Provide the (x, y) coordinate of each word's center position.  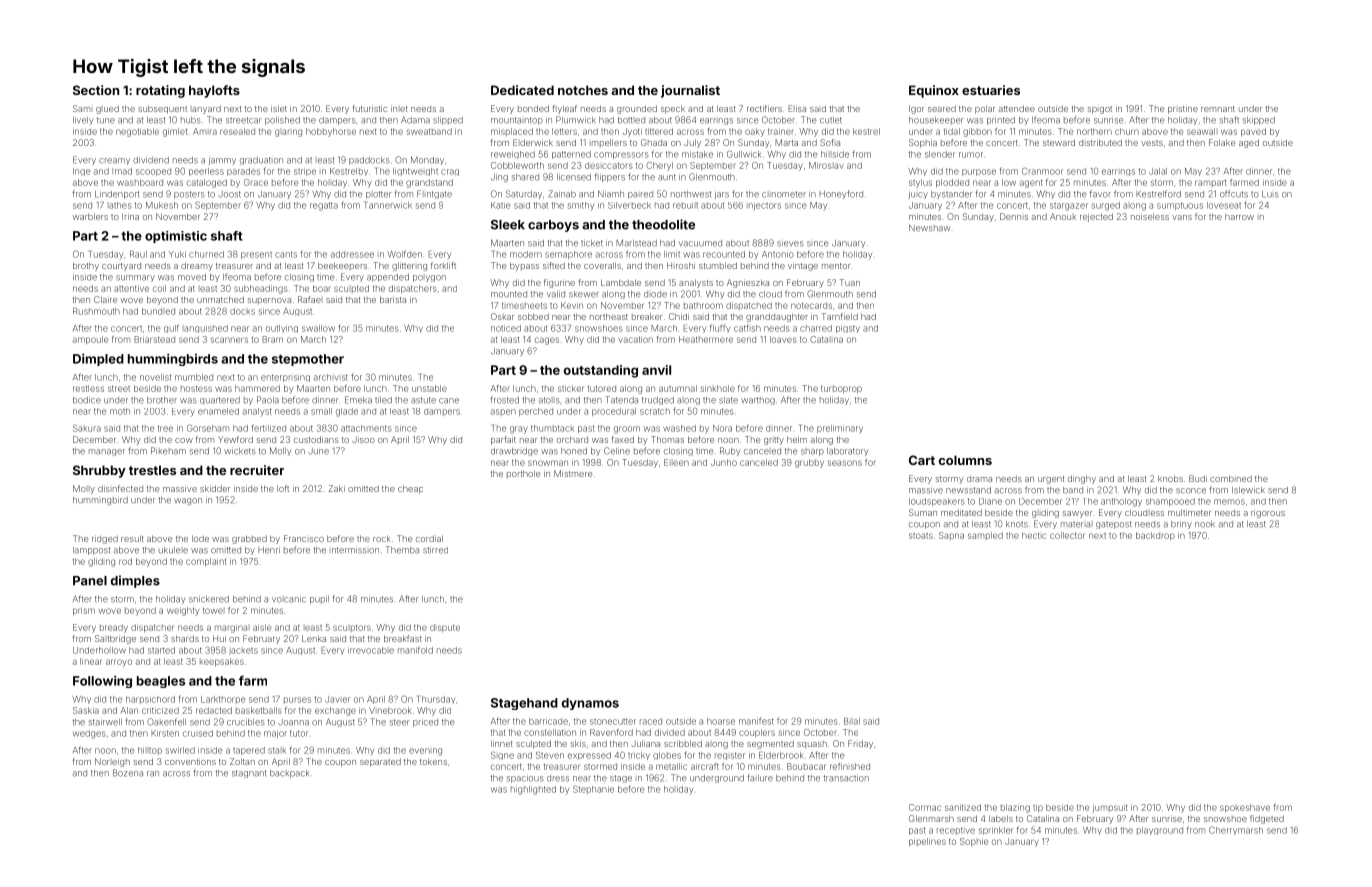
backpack (289, 774)
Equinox (934, 91)
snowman (548, 463)
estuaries (991, 90)
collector (1067, 535)
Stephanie (593, 789)
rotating (160, 91)
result (132, 538)
